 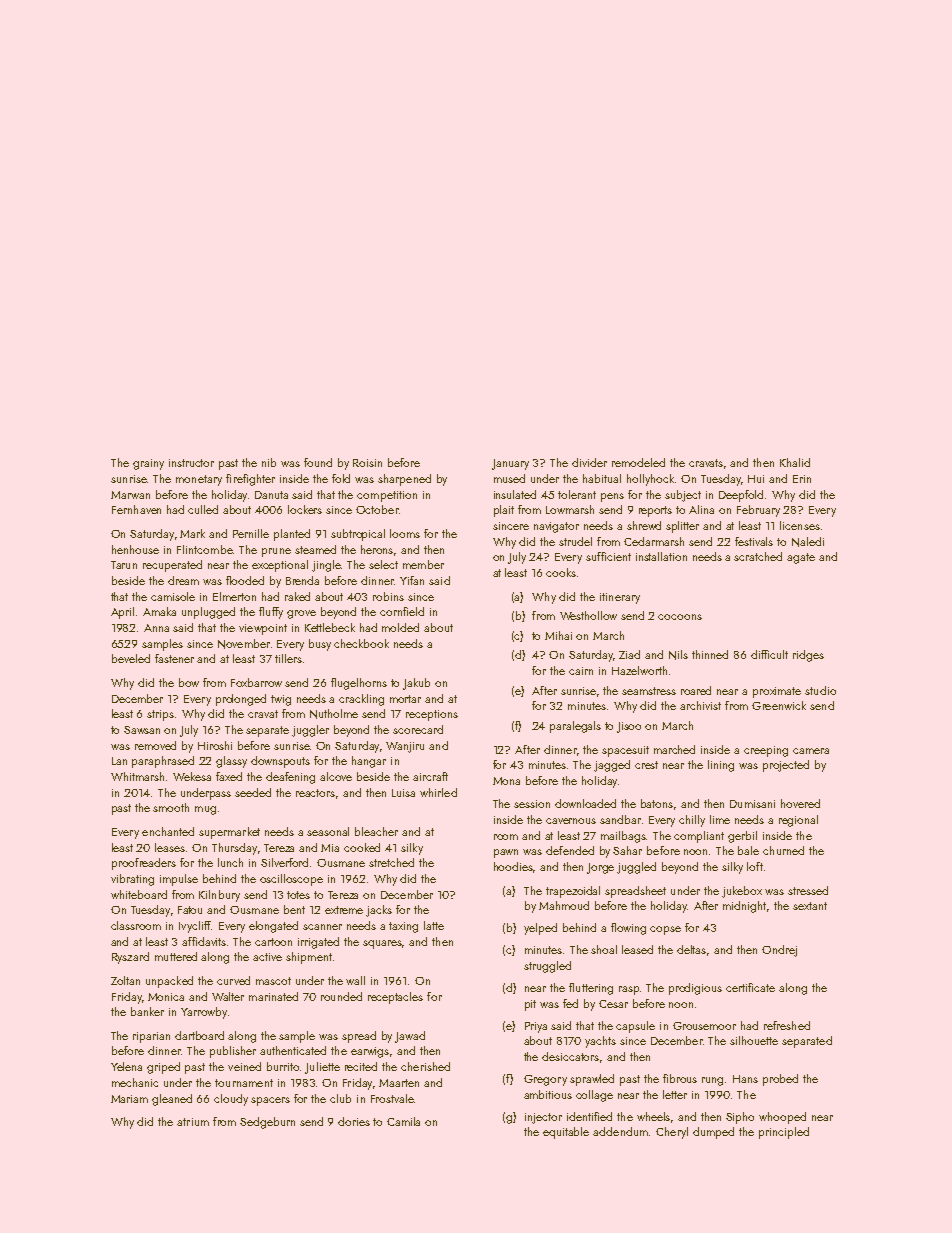 What do you see at coordinates (795, 462) in the screenshot?
I see `Khalid` at bounding box center [795, 462].
